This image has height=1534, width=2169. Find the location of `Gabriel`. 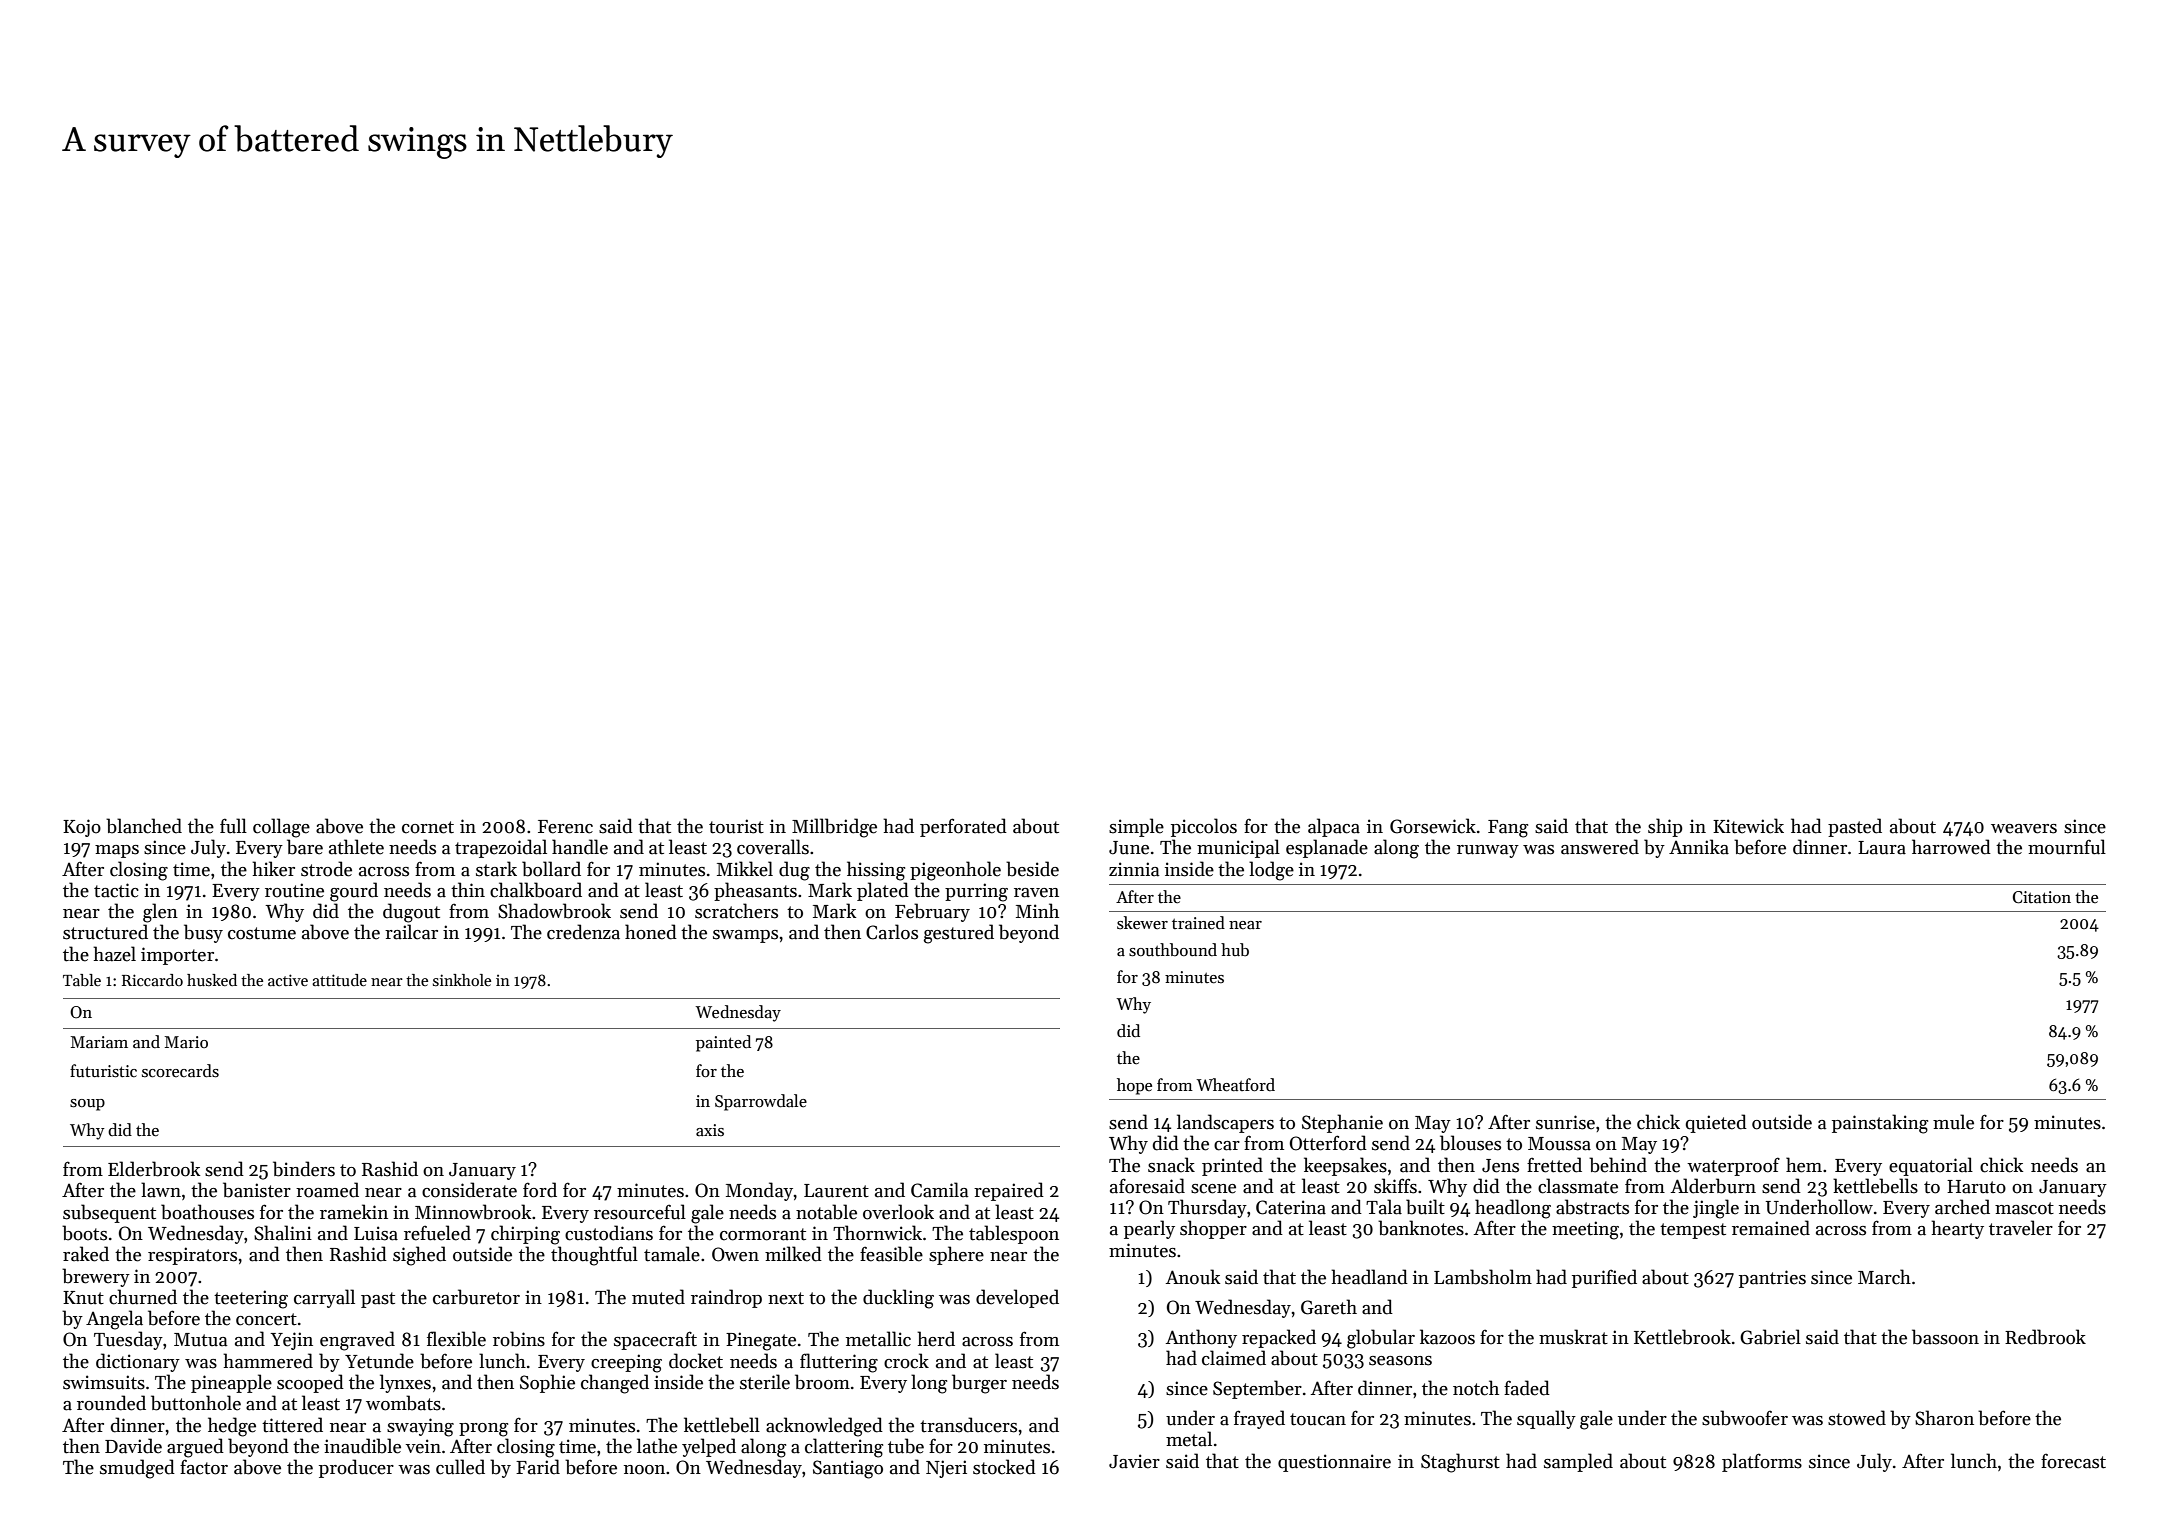

Gabriel is located at coordinates (1770, 1337).
